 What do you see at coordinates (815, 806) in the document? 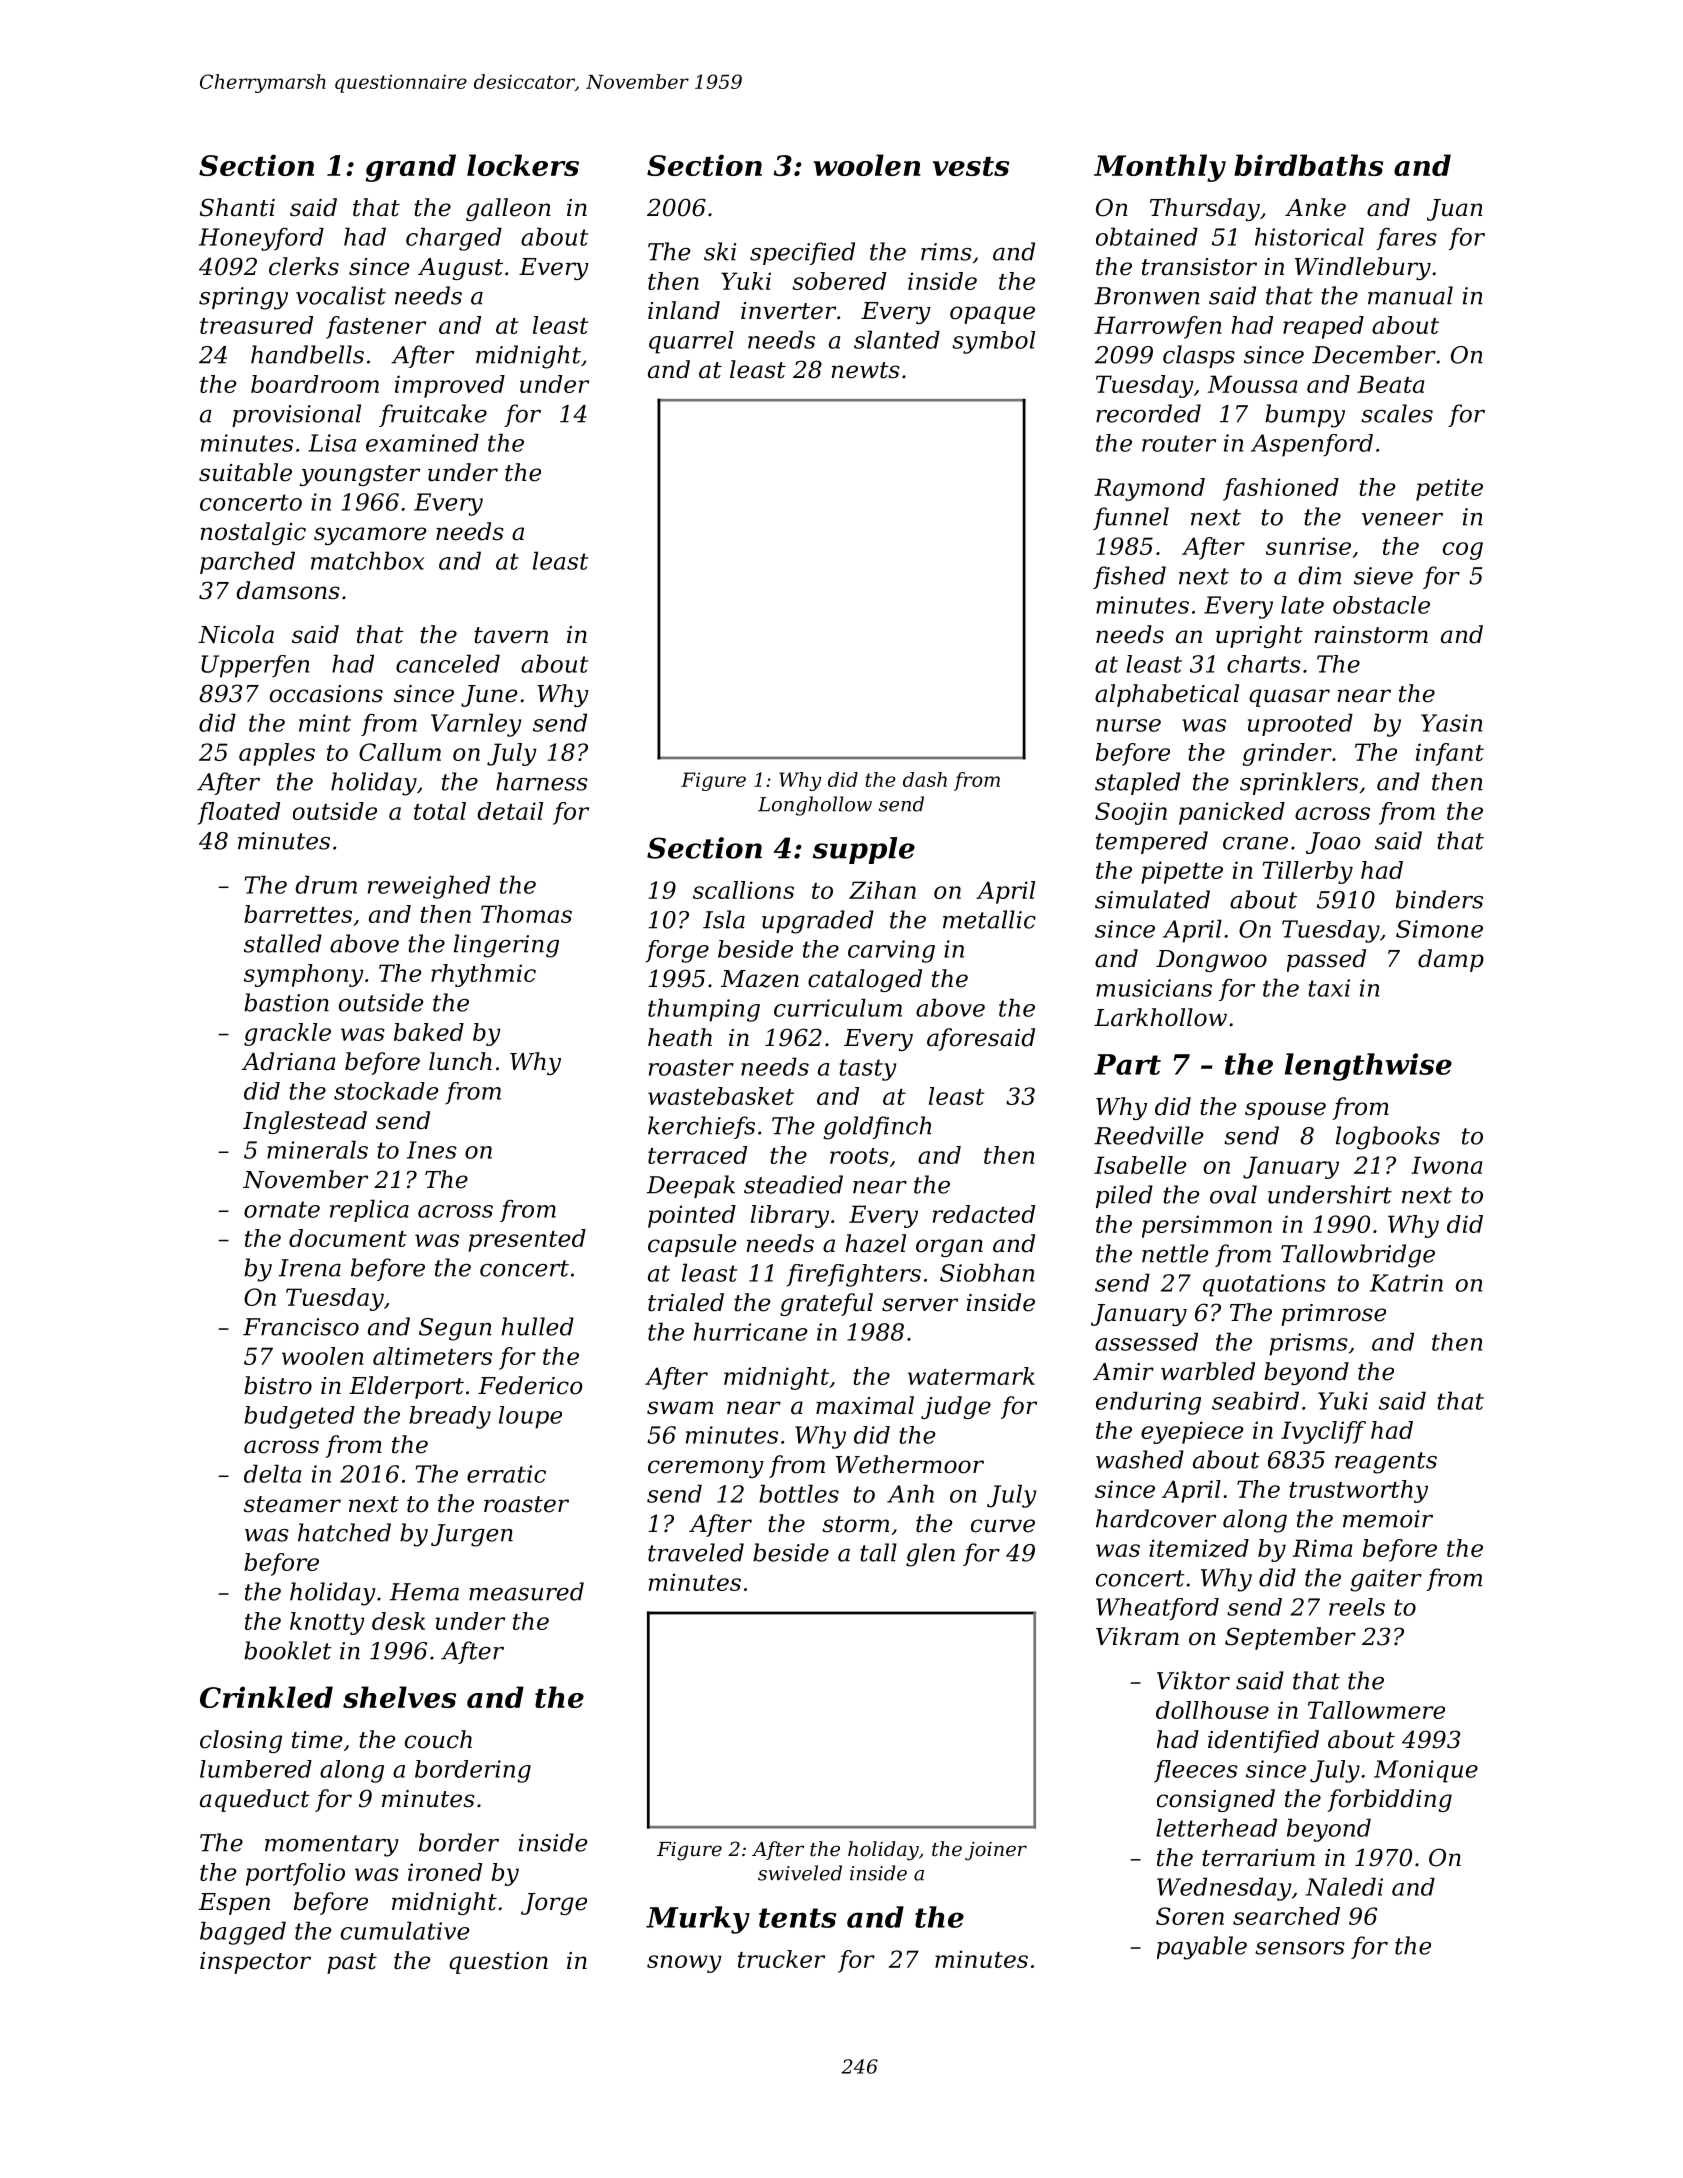
I see `Longhollow` at bounding box center [815, 806].
